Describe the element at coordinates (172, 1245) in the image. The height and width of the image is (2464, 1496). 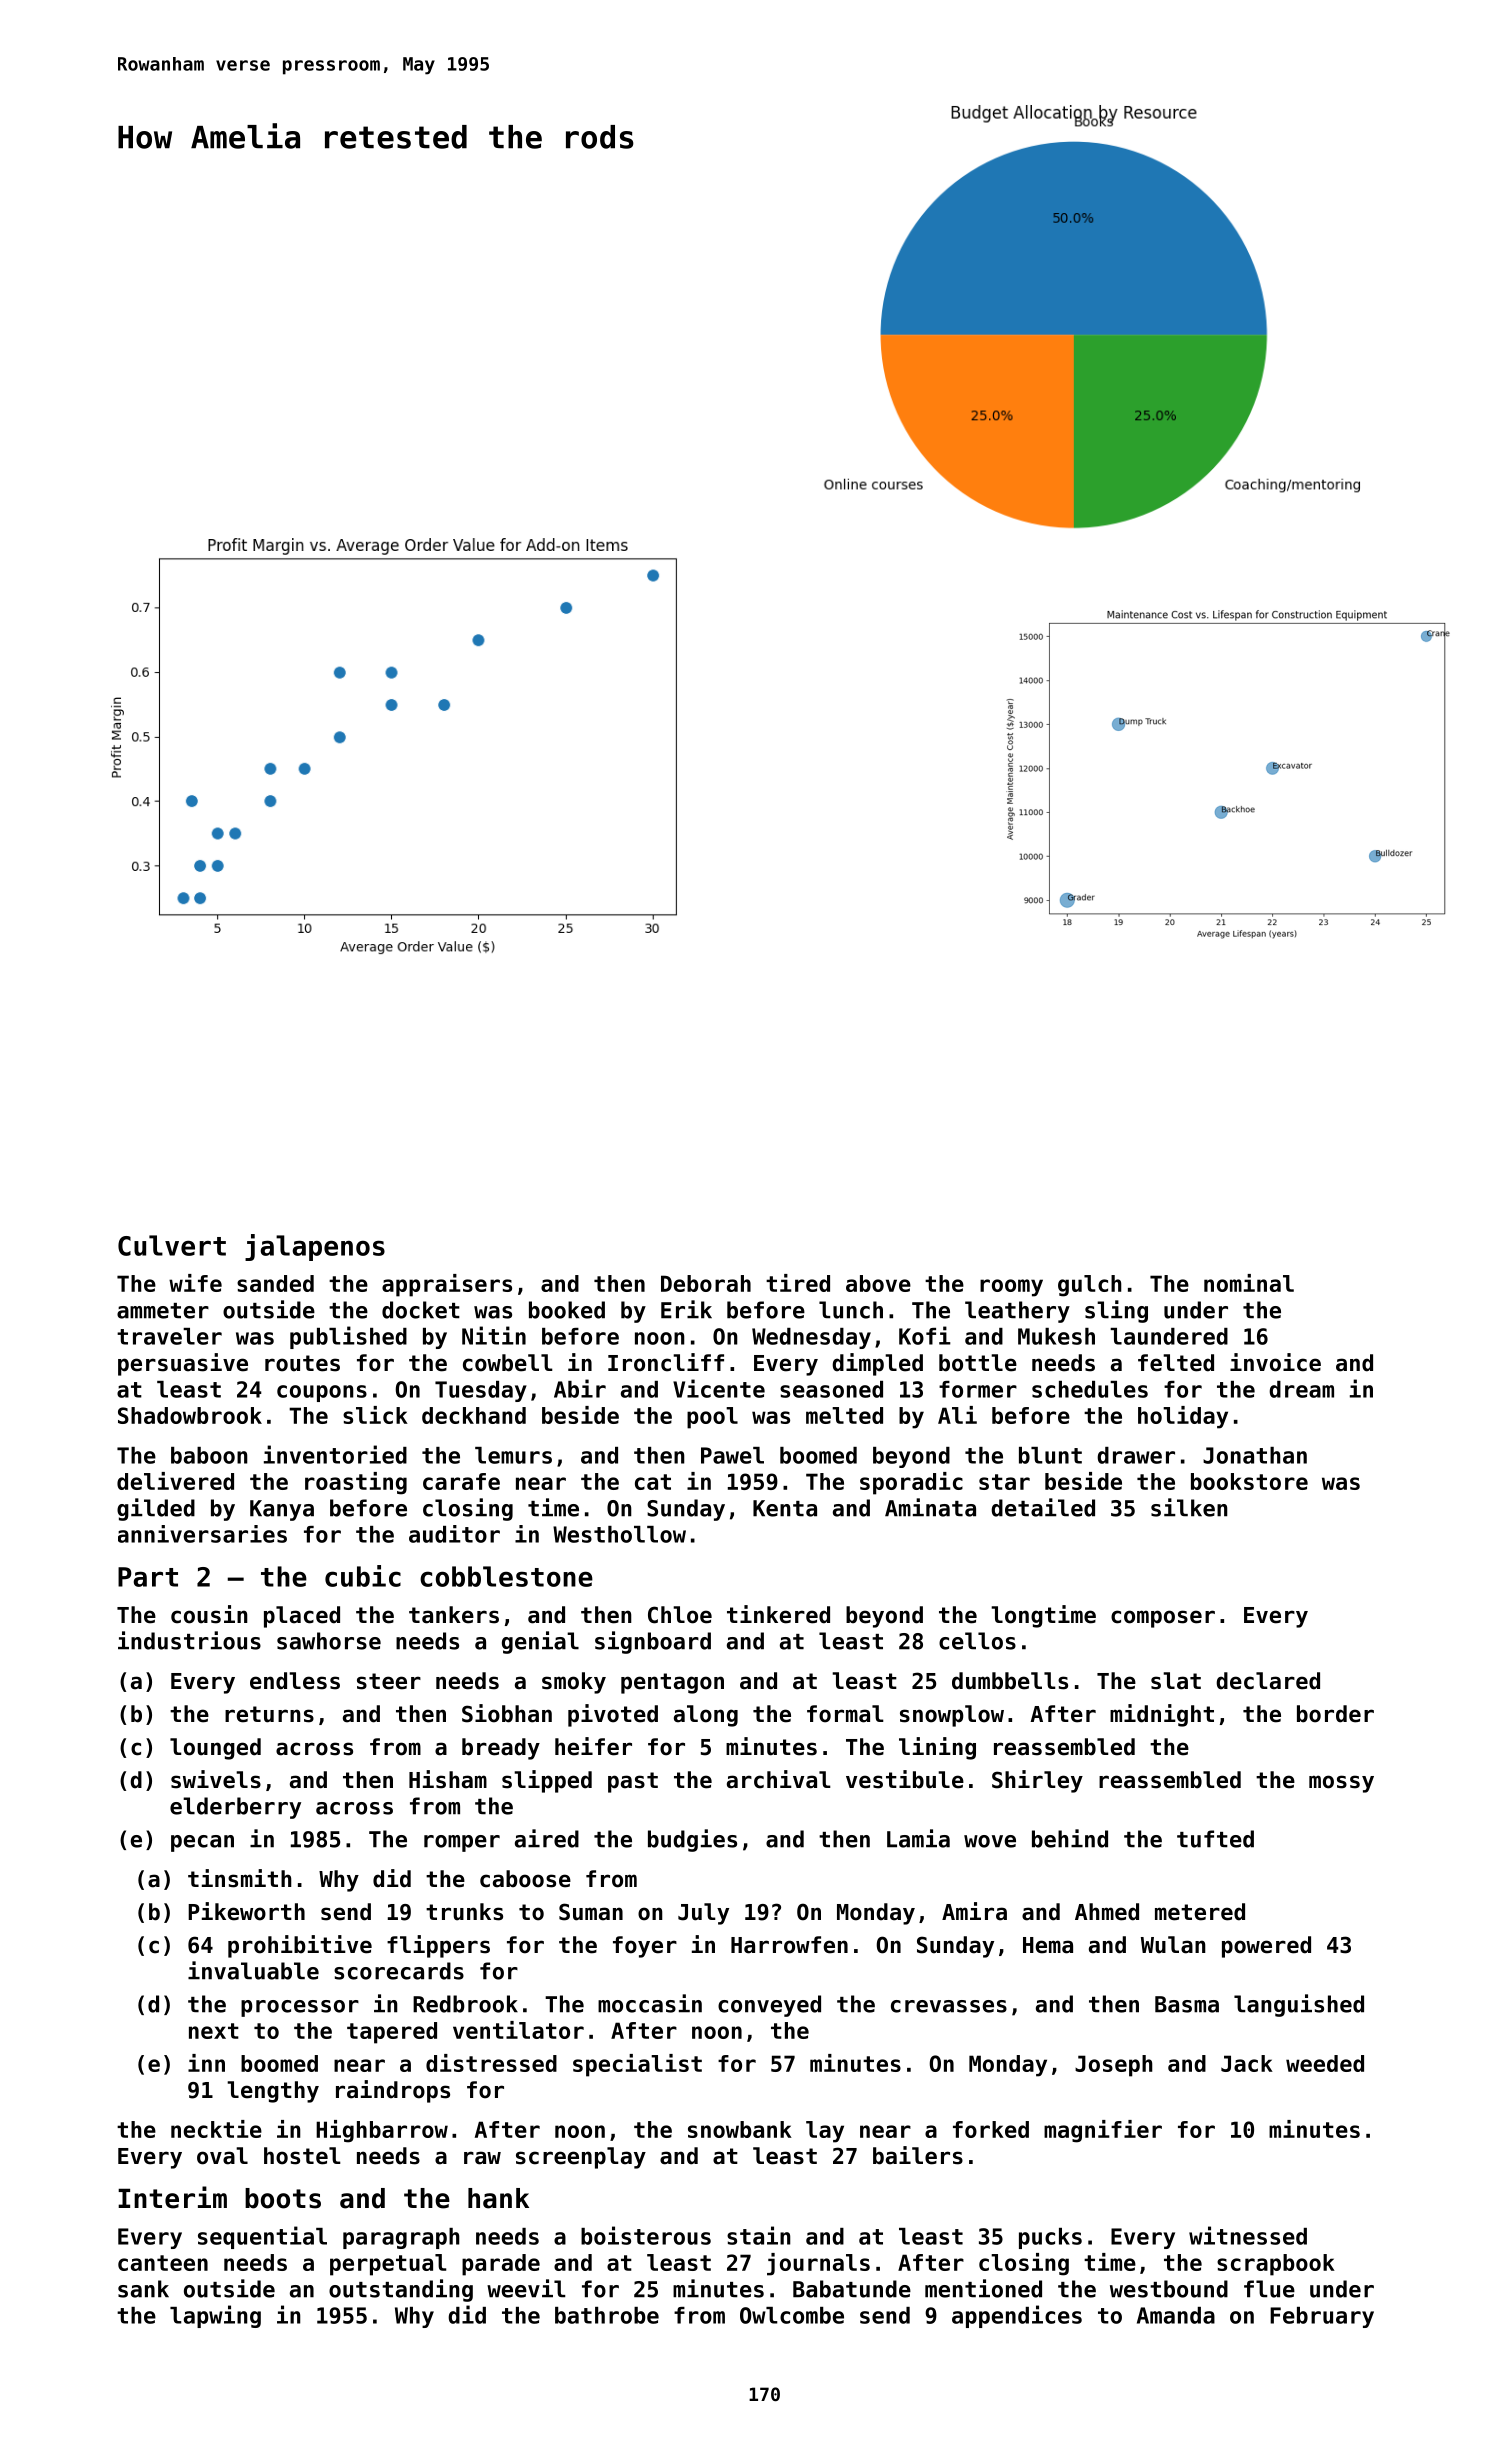
I see `Culvert` at that location.
